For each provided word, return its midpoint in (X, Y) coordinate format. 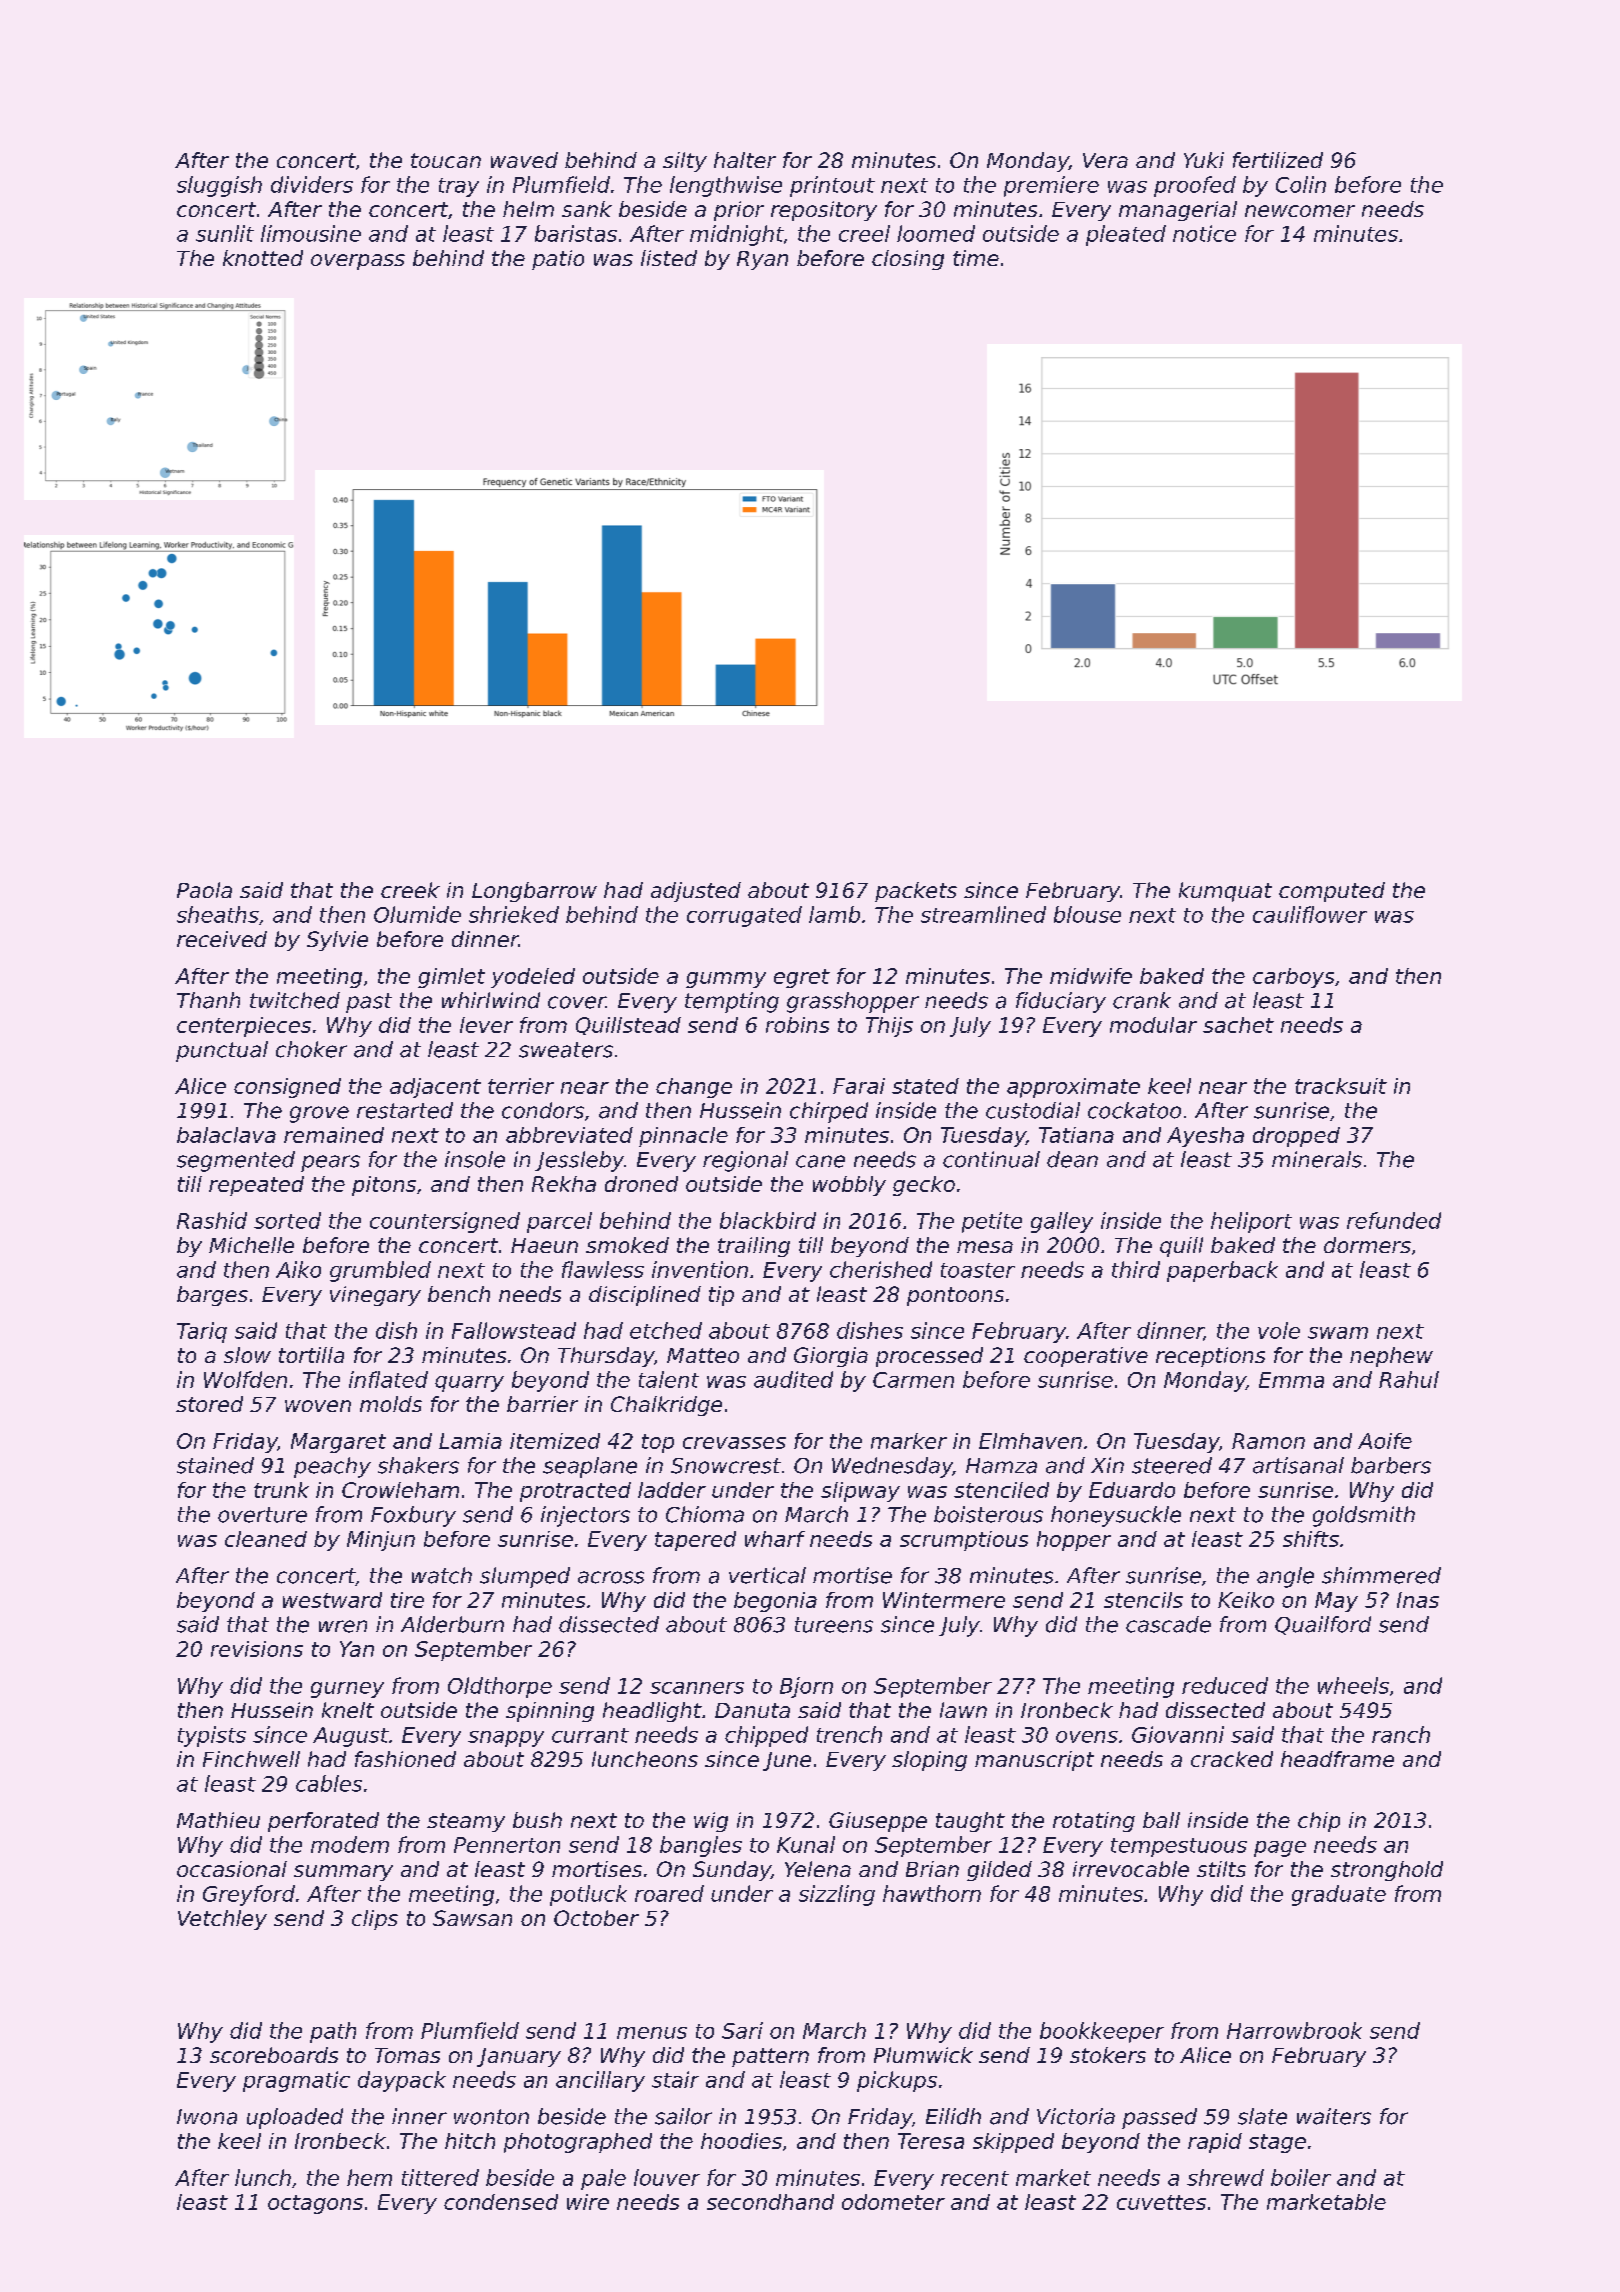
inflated (388, 1379)
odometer (893, 2202)
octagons (315, 2204)
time (976, 258)
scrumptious (964, 1541)
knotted (263, 258)
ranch (1401, 1734)
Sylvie (337, 941)
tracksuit (1341, 1086)
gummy (726, 980)
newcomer (1300, 211)
